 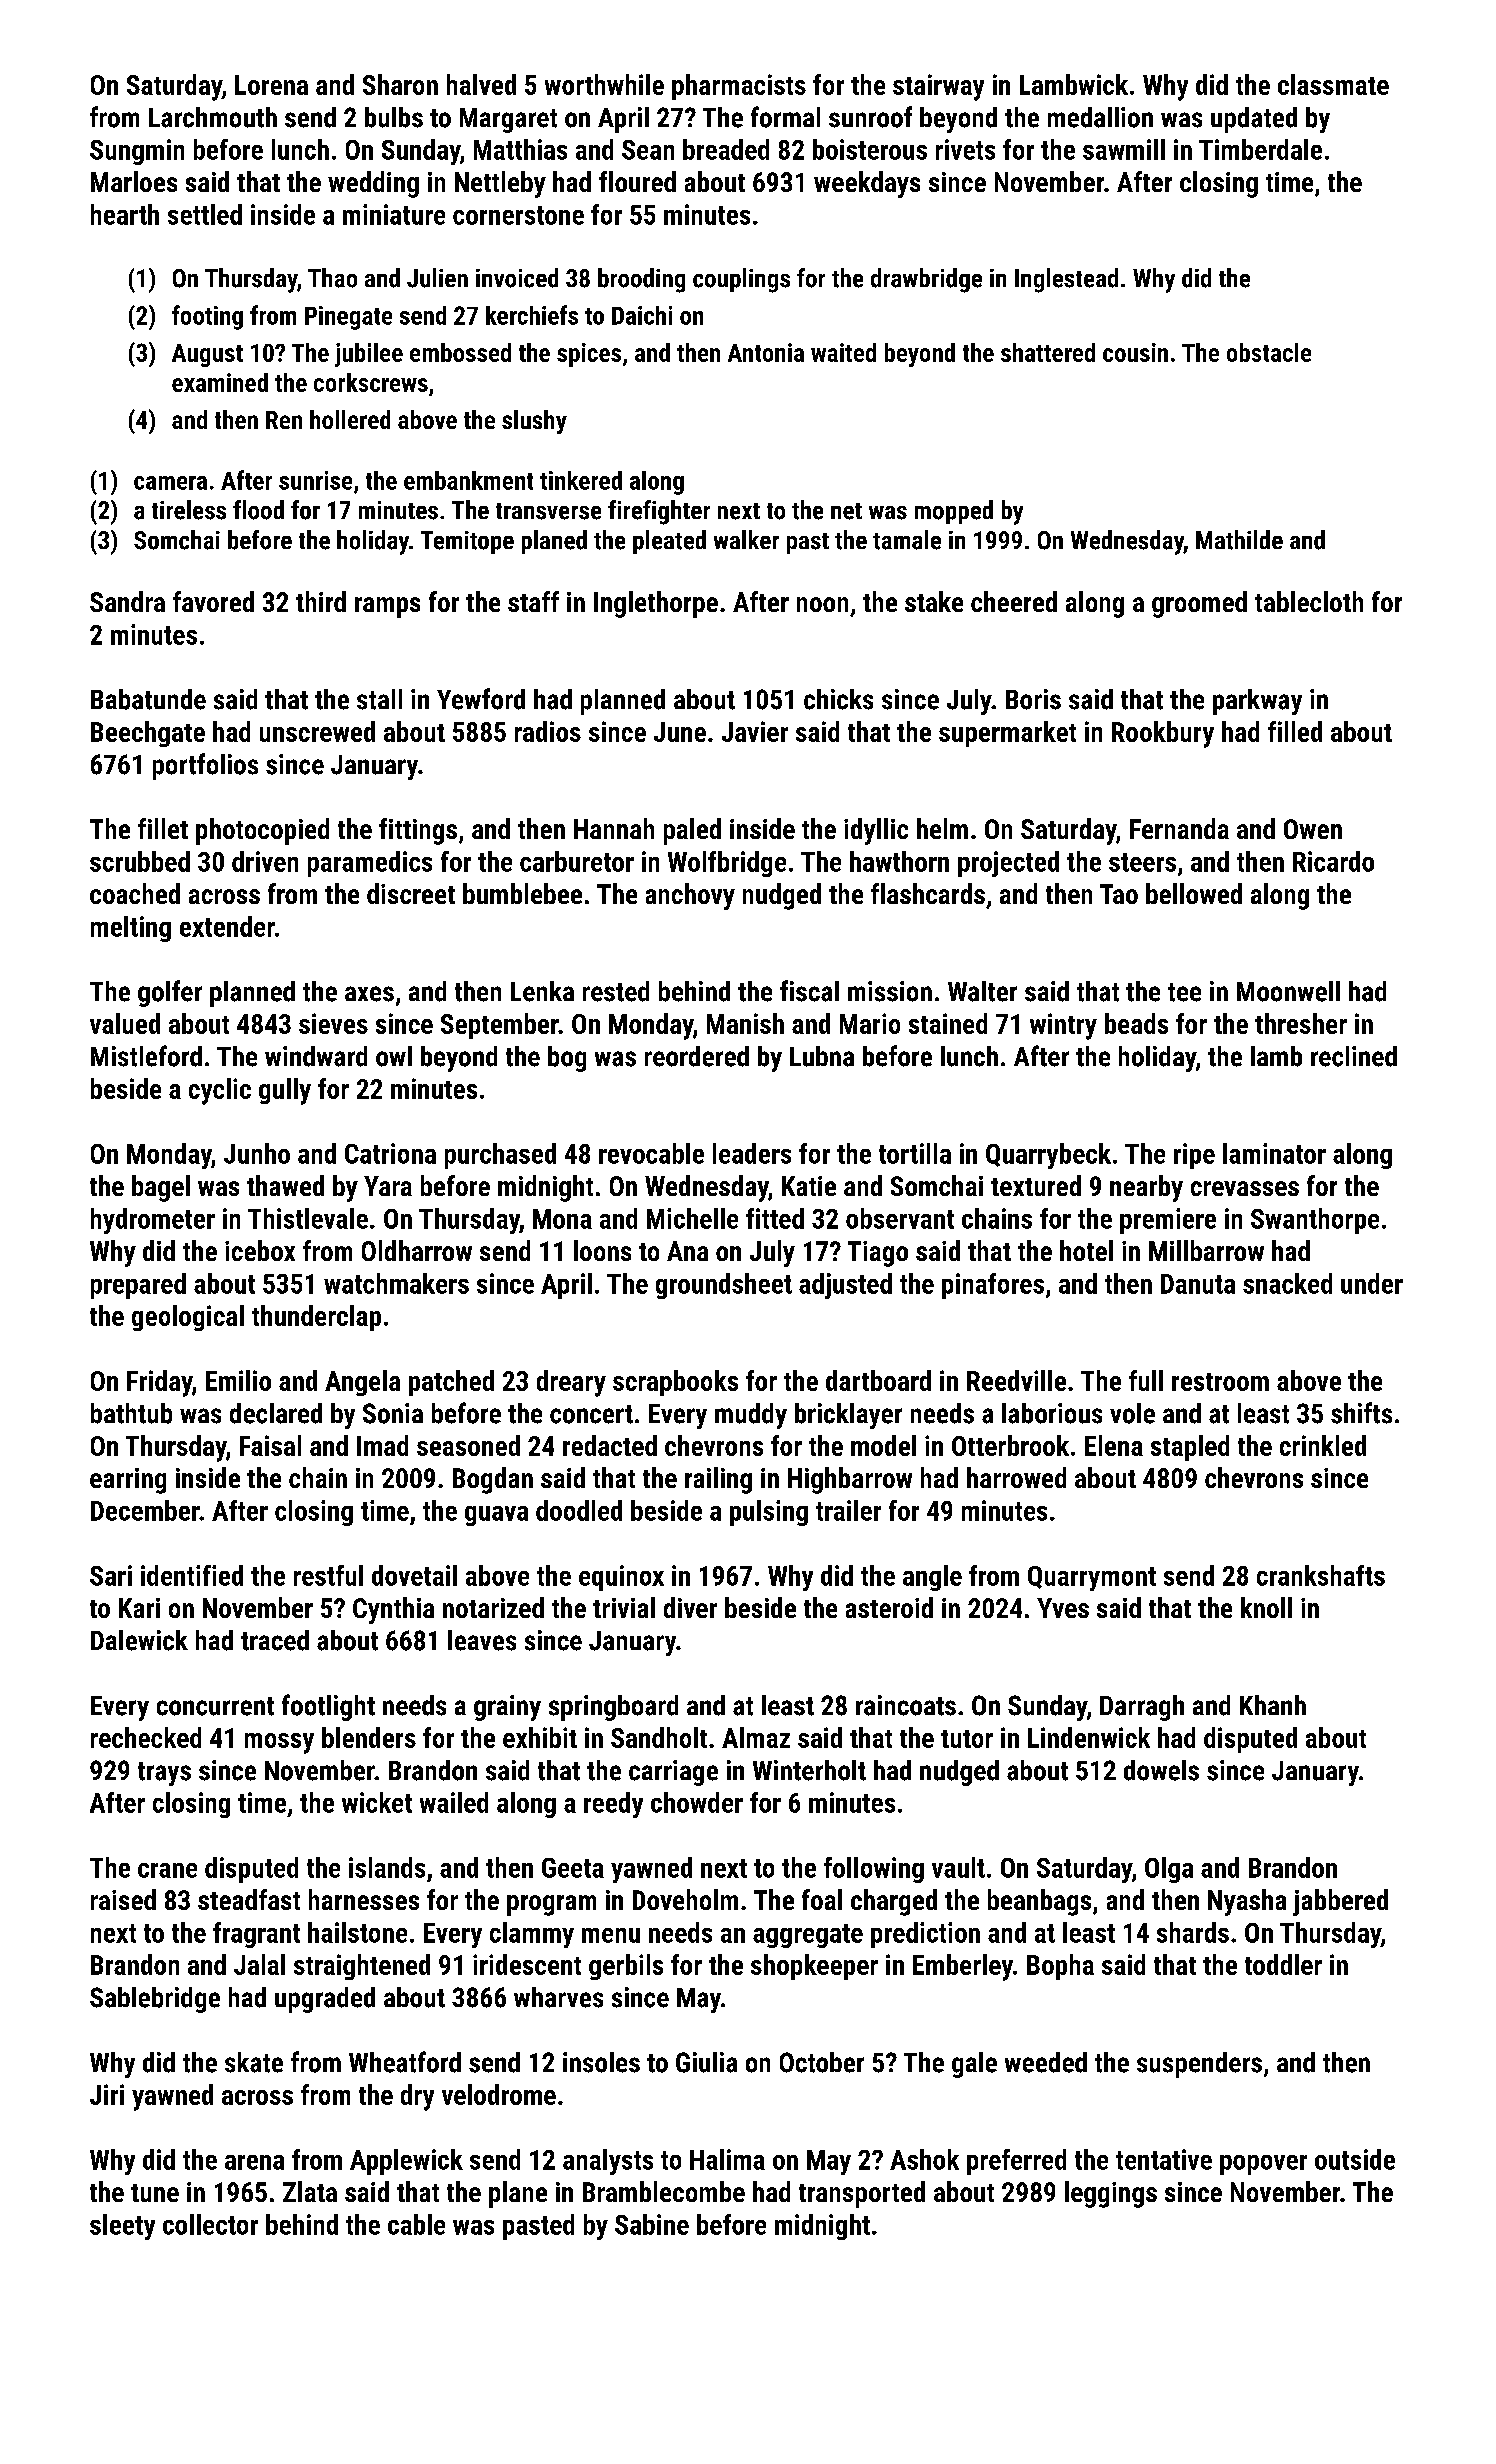 What do you see at coordinates (641, 280) in the document?
I see `brooding` at bounding box center [641, 280].
